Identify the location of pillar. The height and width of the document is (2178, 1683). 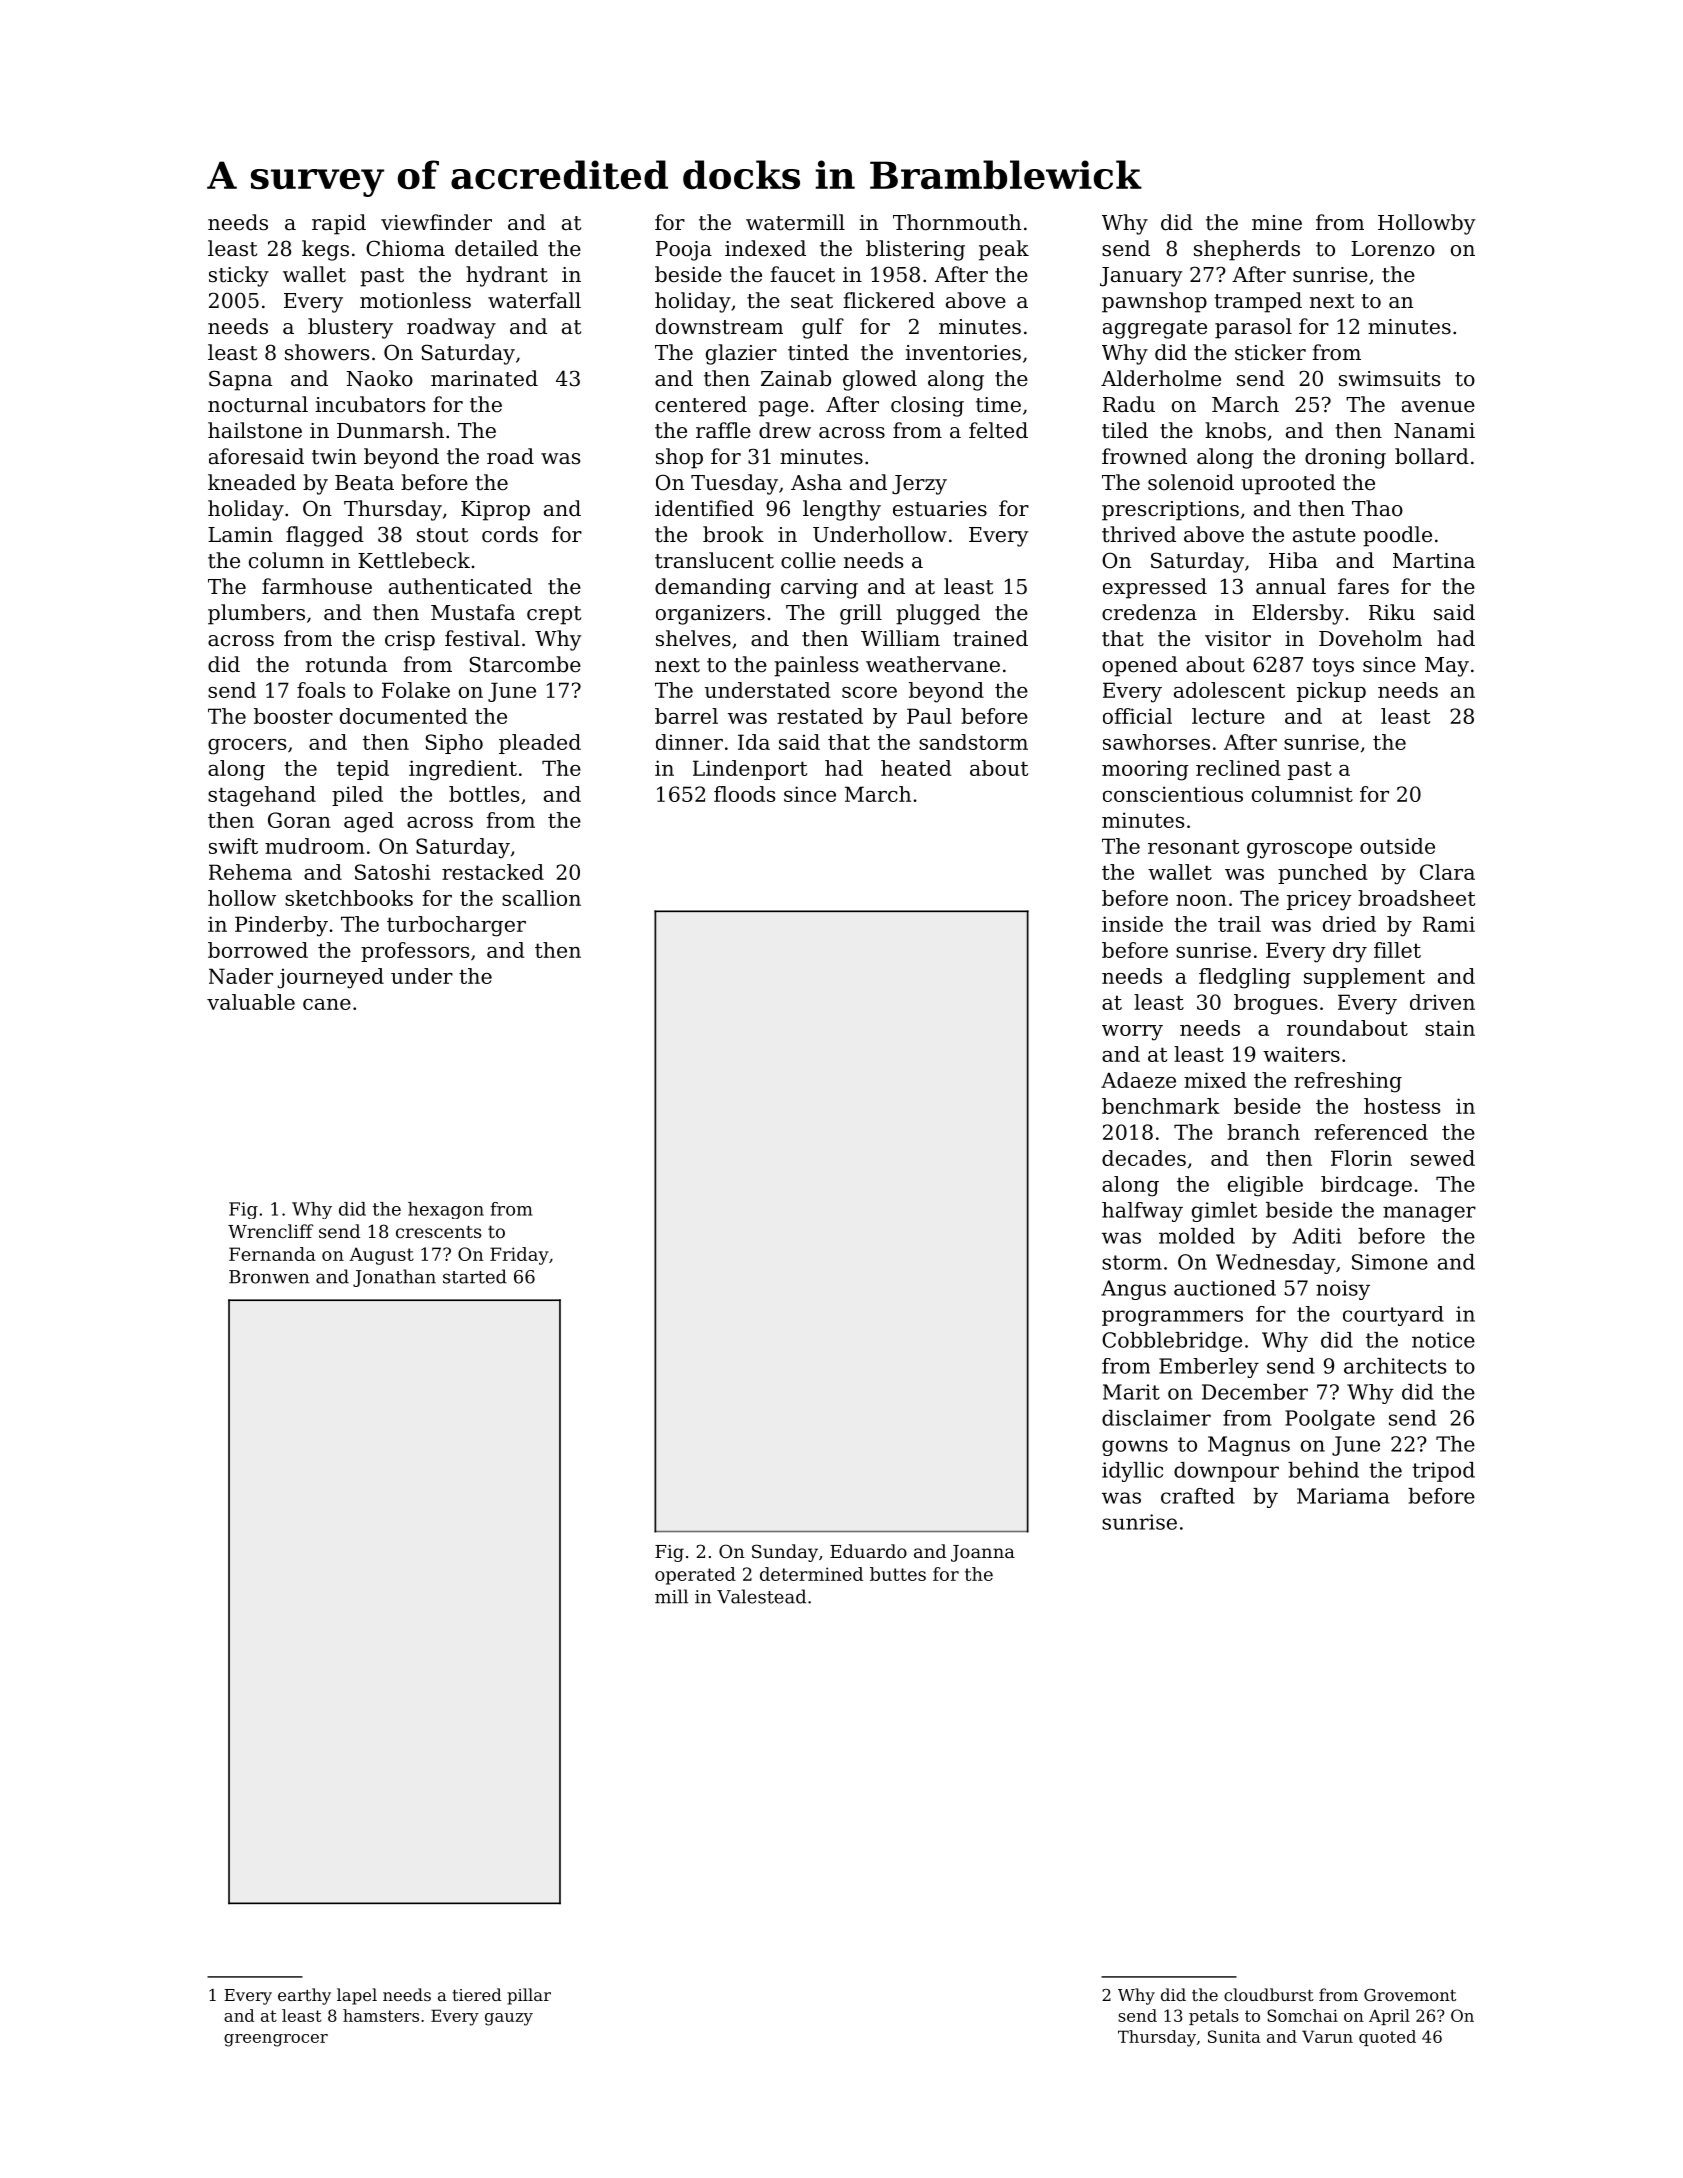
(529, 1996).
